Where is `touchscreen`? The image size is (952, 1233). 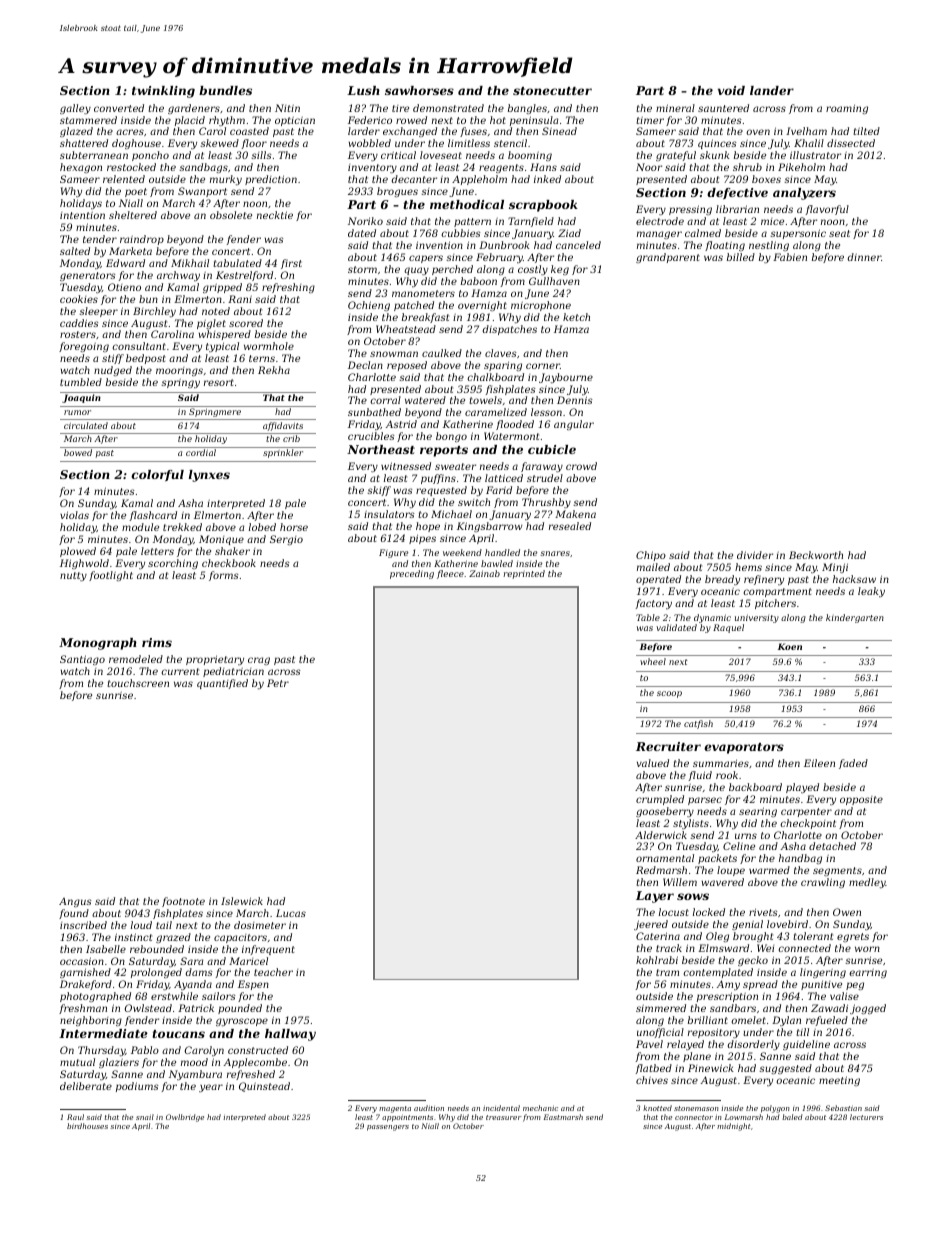
touchscreen is located at coordinates (138, 683).
